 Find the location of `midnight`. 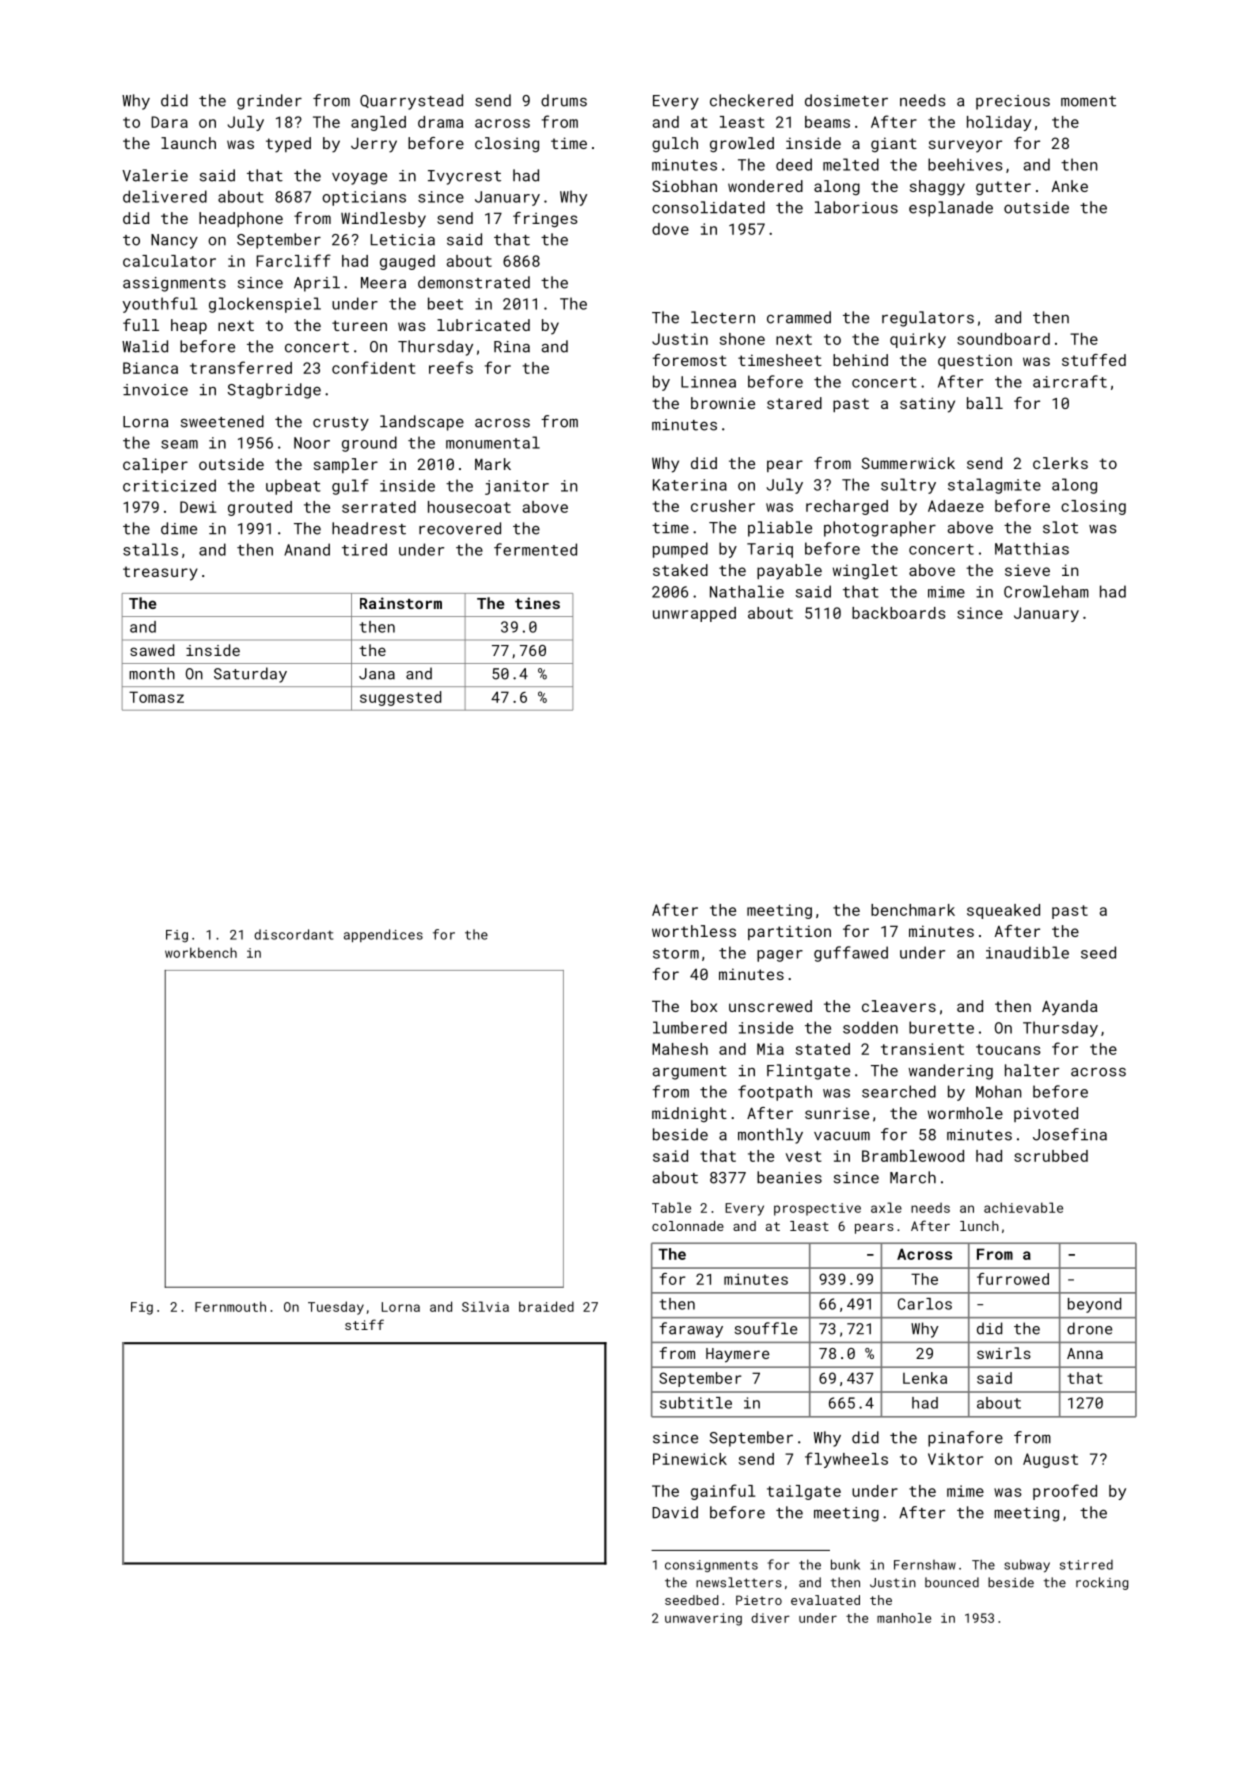

midnight is located at coordinates (689, 1115).
